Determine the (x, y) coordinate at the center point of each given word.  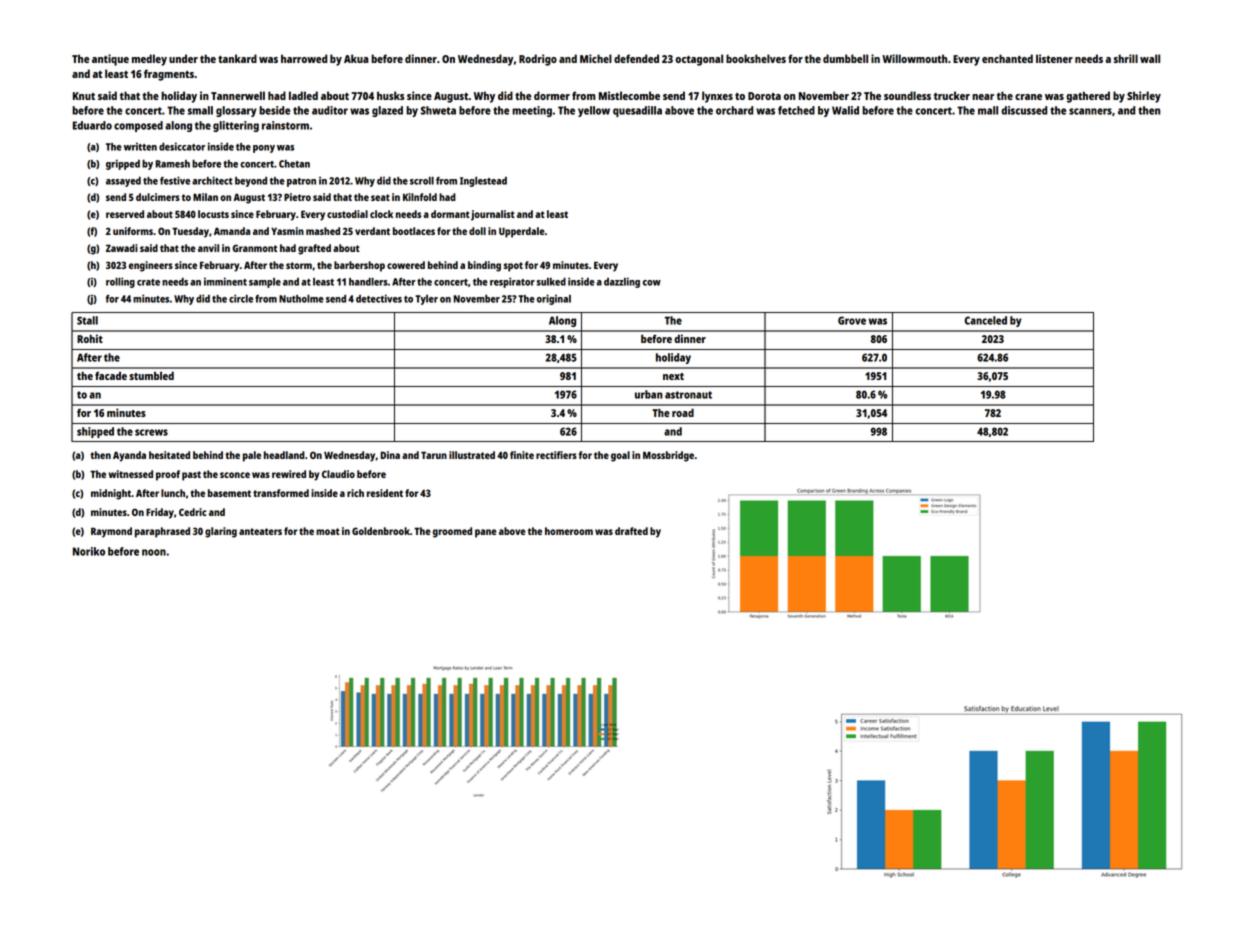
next (673, 376)
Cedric (193, 512)
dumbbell (845, 58)
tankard (237, 58)
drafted (631, 531)
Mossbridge (668, 456)
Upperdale (522, 232)
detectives (379, 298)
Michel (596, 58)
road (683, 412)
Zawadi (122, 248)
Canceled (986, 320)
